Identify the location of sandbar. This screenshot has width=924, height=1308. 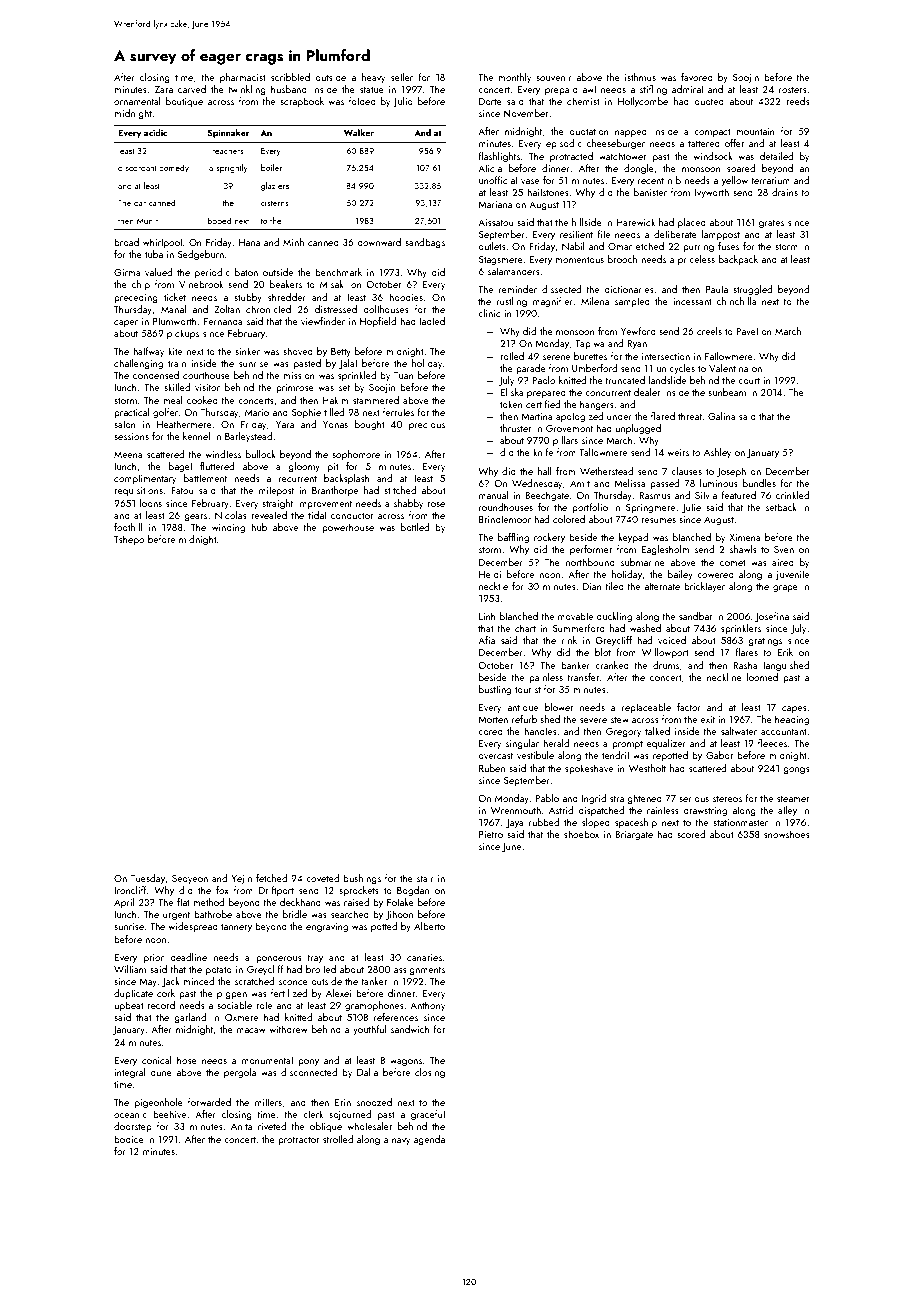
(695, 616).
